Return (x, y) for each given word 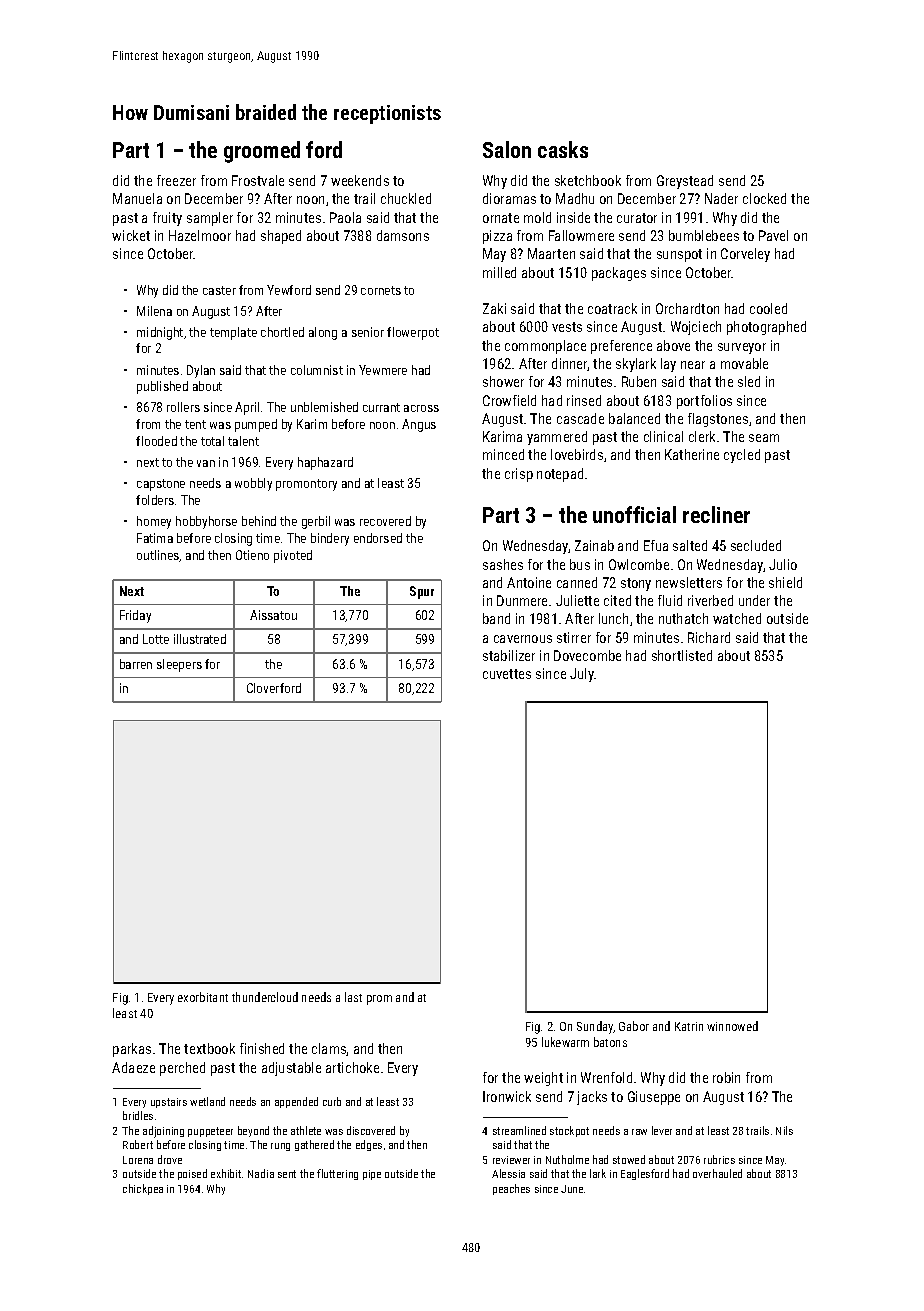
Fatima (155, 538)
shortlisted (682, 655)
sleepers (179, 665)
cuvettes (507, 674)
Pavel (773, 235)
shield (785, 582)
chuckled (406, 198)
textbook (209, 1048)
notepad (560, 475)
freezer (176, 180)
